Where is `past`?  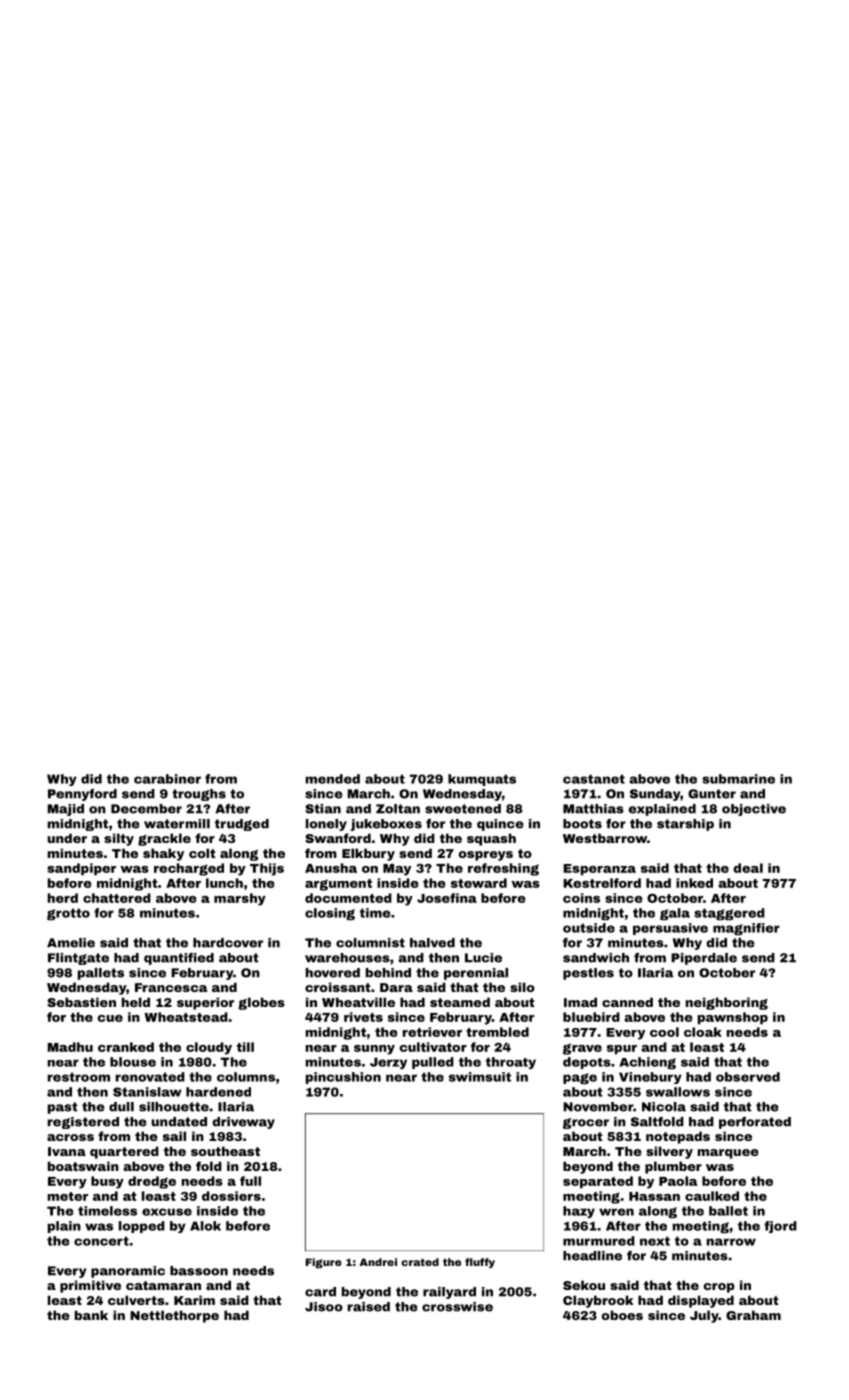
past is located at coordinates (63, 1108).
